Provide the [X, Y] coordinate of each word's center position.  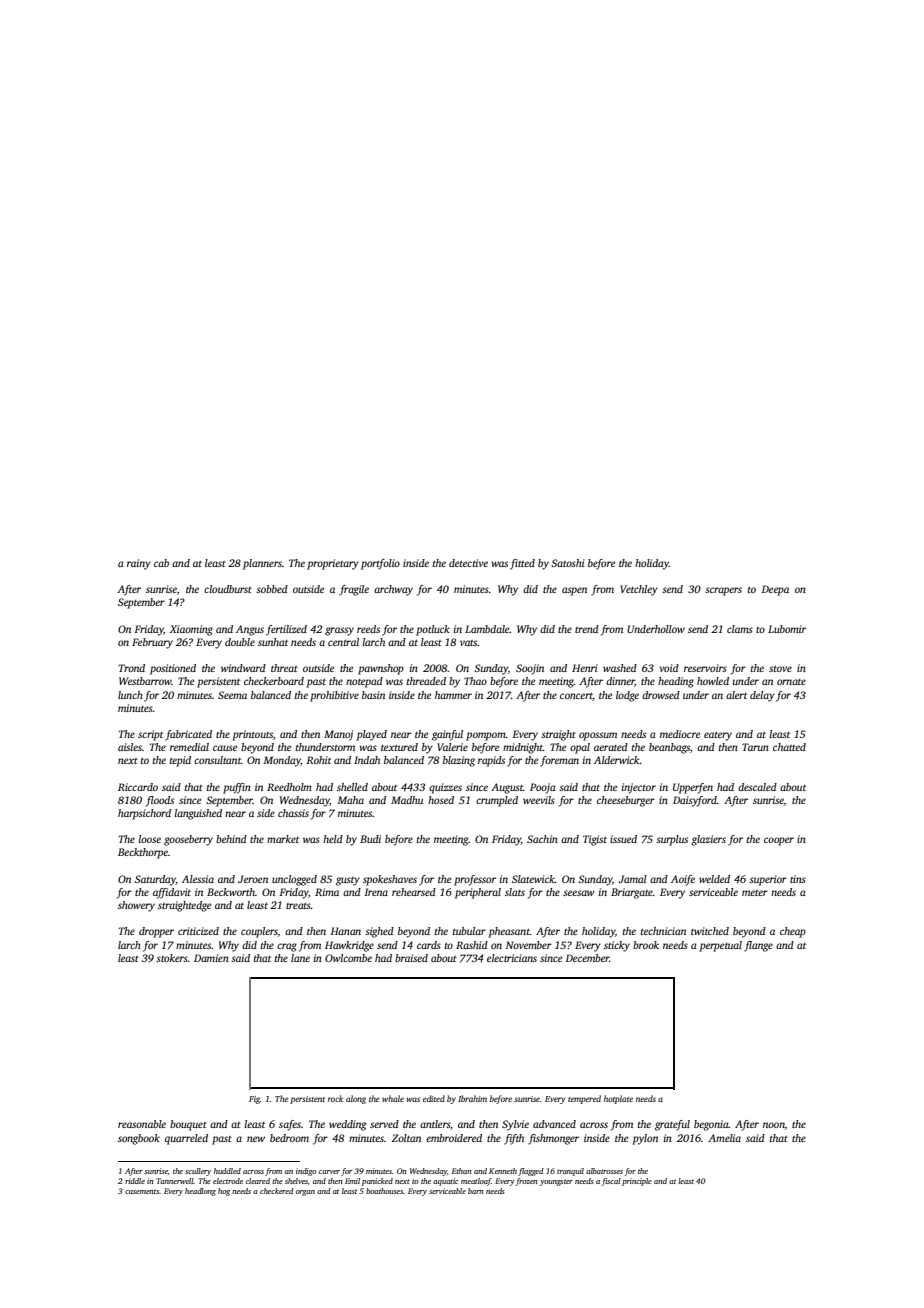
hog [224, 1192]
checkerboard [274, 681]
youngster [556, 1182]
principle [637, 1182]
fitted [522, 564]
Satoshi [568, 563]
